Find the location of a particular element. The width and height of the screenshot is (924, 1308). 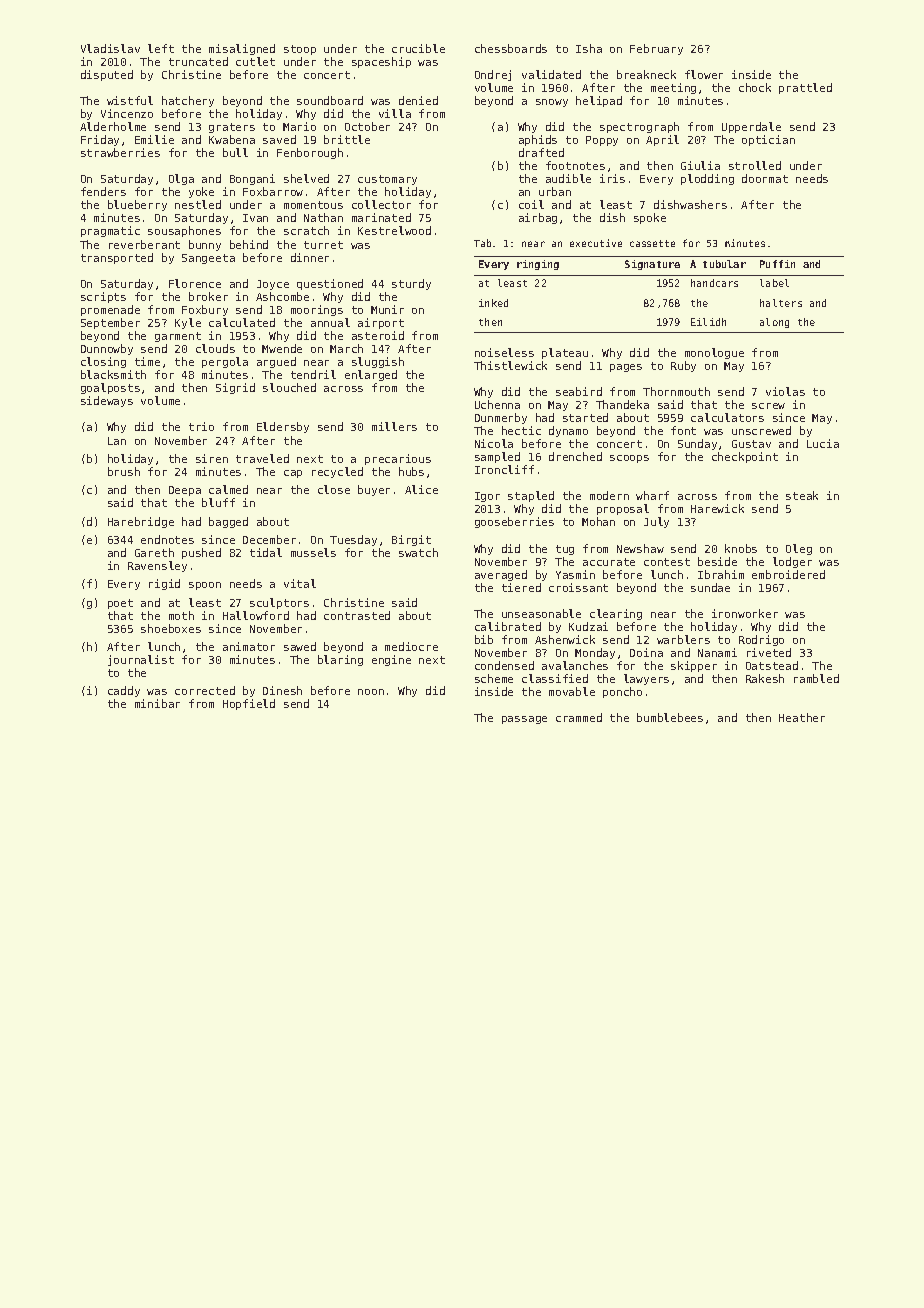

Harebridge is located at coordinates (141, 522).
